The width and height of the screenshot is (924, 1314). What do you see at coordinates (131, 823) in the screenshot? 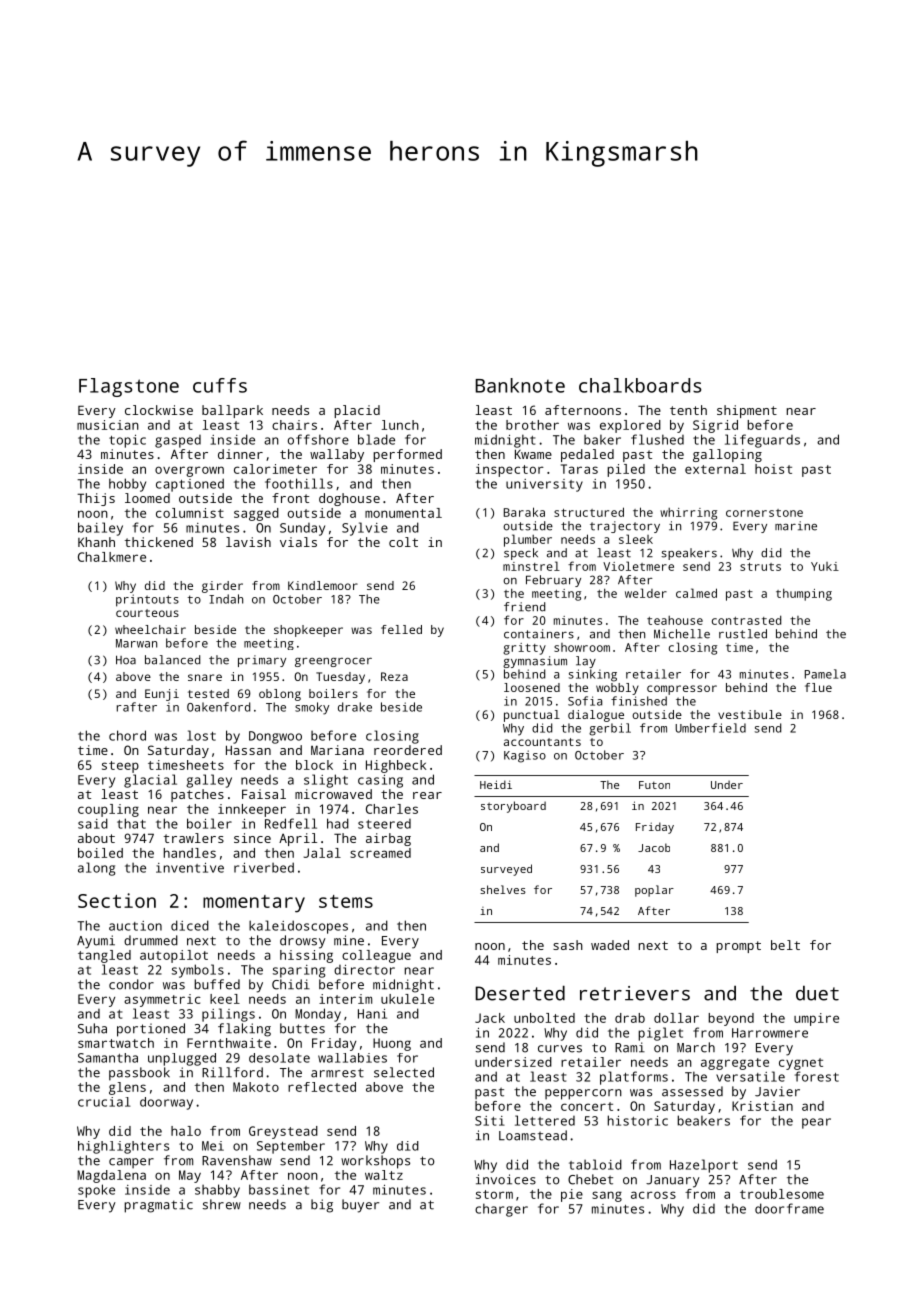
I see `that` at bounding box center [131, 823].
